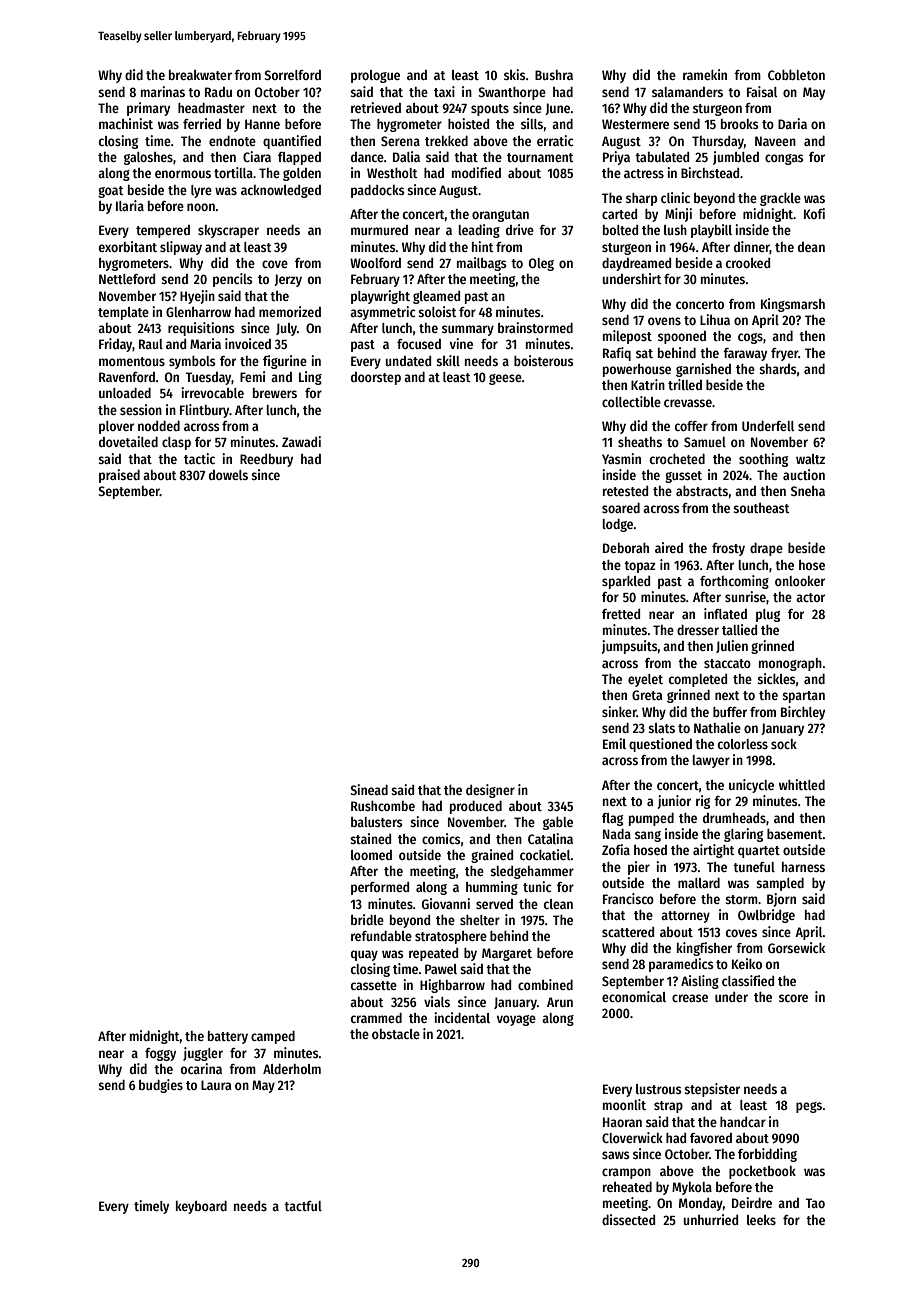  Describe the element at coordinates (766, 916) in the page. I see `Owlbridge` at that location.
